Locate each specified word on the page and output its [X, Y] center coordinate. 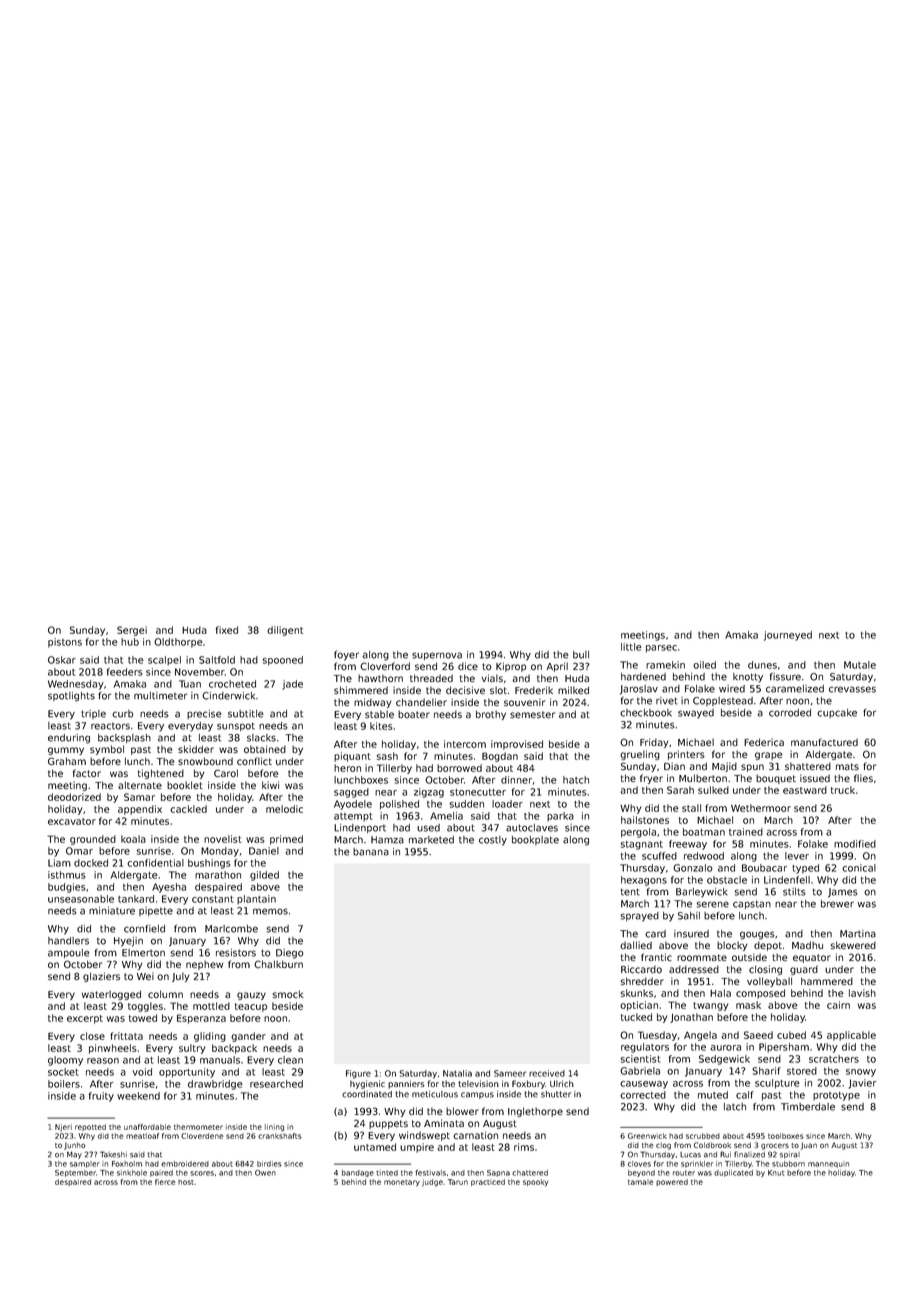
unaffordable [147, 1127]
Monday [220, 852]
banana [371, 852]
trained [746, 832]
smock [288, 994]
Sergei [132, 631]
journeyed [788, 636]
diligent [285, 631]
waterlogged [111, 995]
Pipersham [784, 1048]
